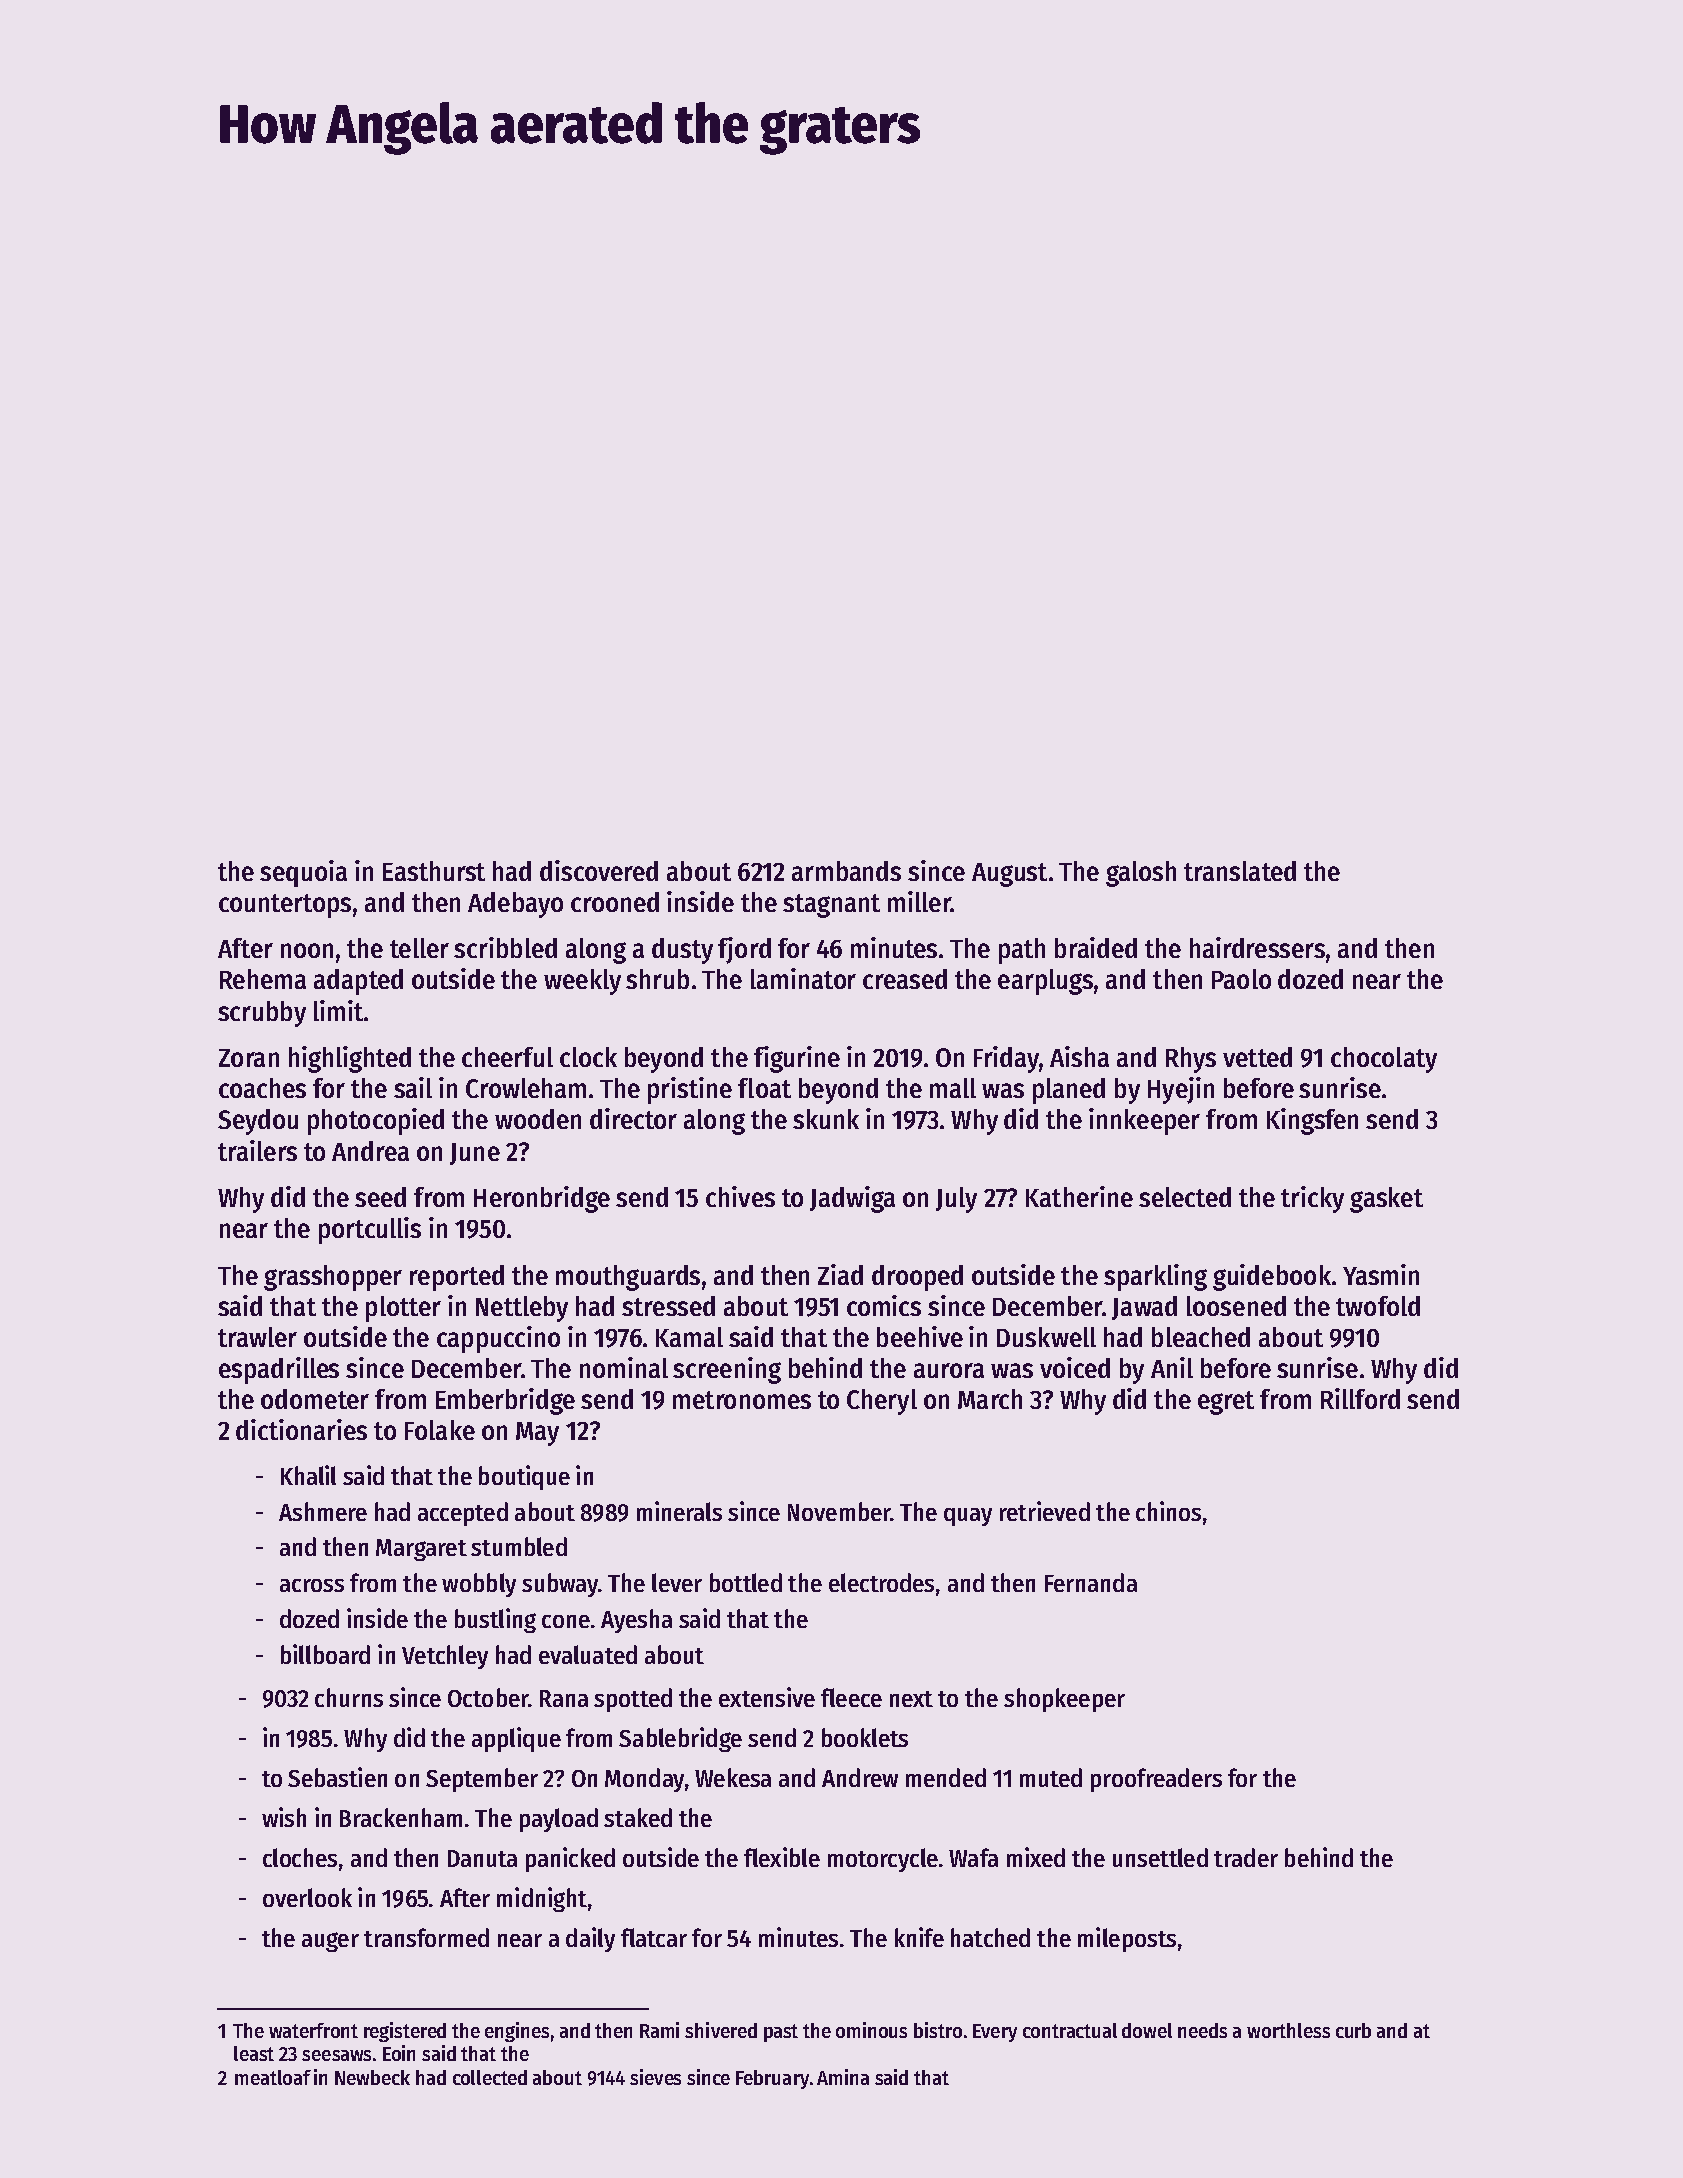 The height and width of the image is (2178, 1683). I want to click on fjord, so click(744, 950).
